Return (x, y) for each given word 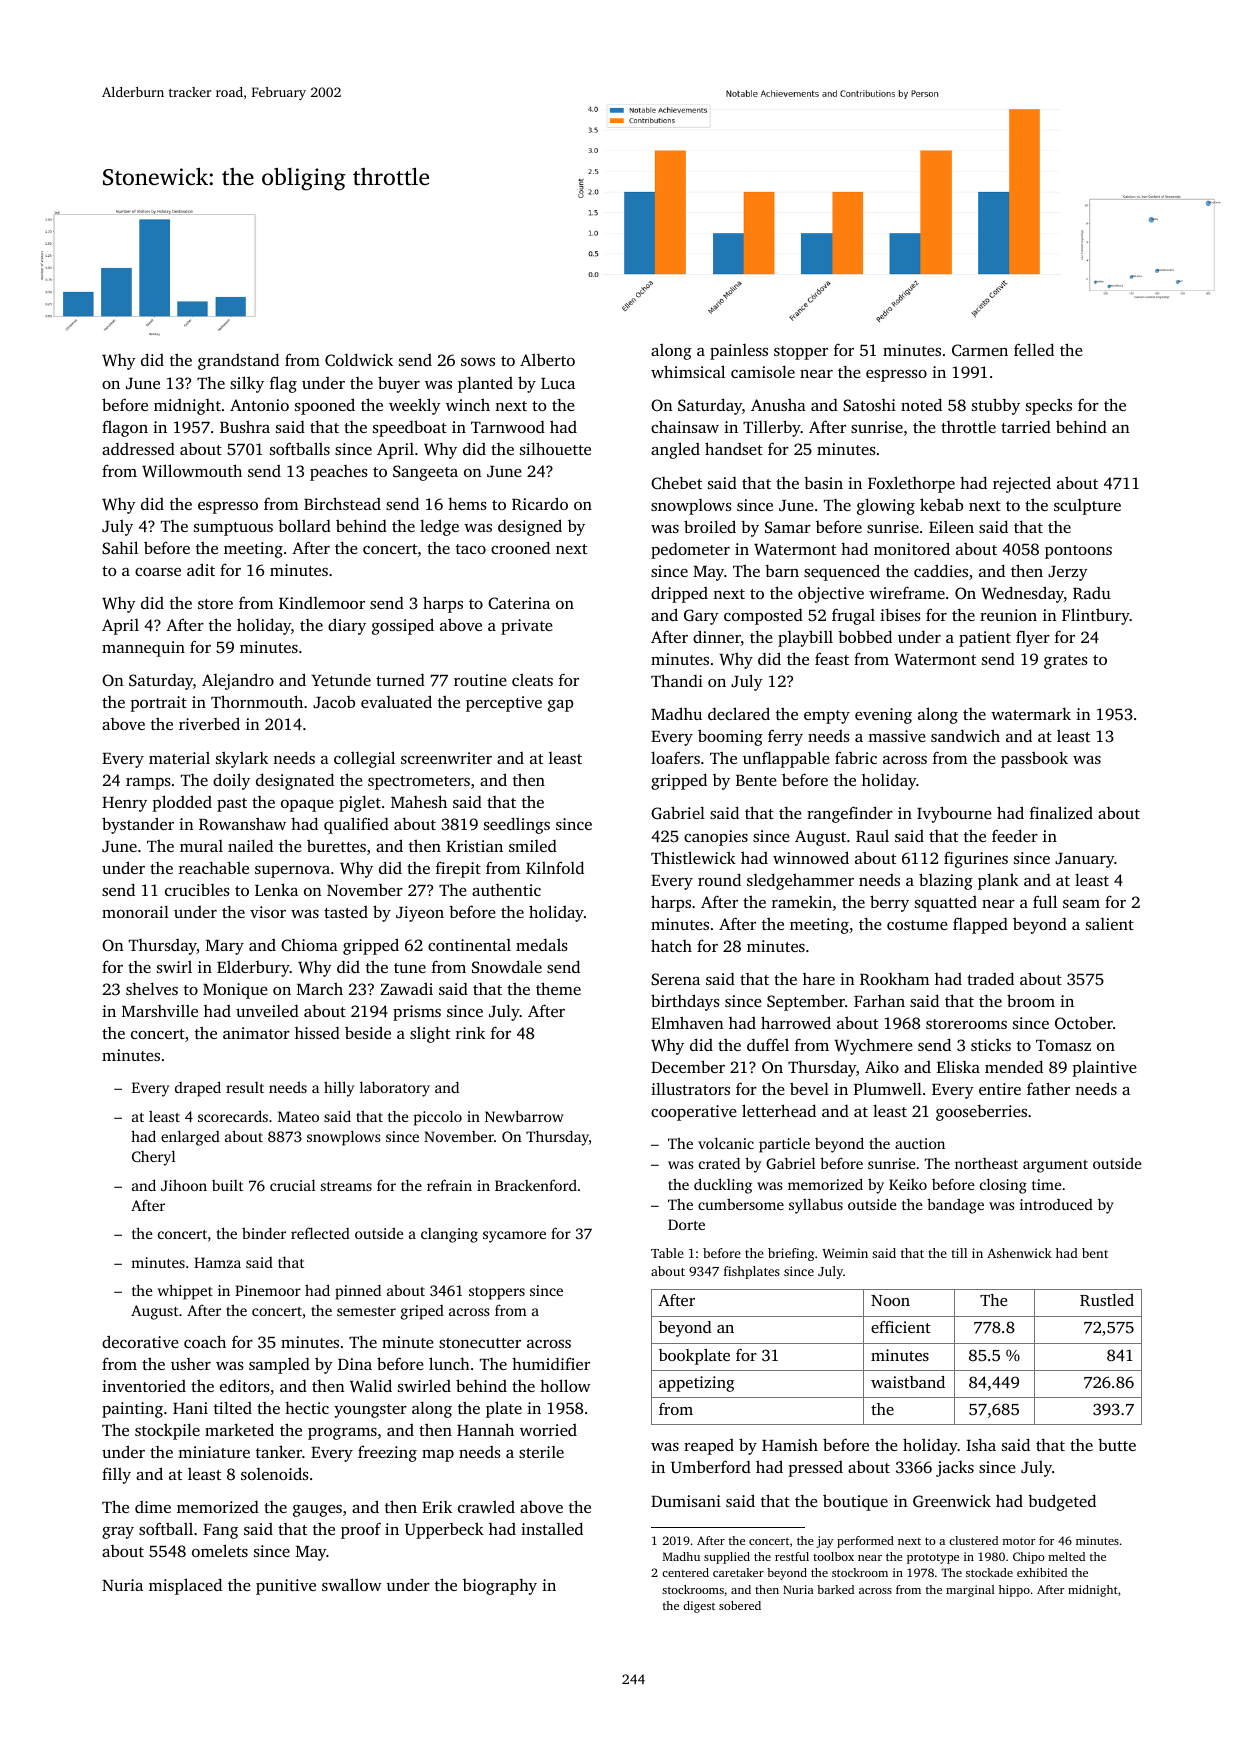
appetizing (697, 1384)
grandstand (238, 361)
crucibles (197, 889)
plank (998, 881)
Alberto (547, 360)
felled (1034, 349)
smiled (533, 846)
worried (548, 1430)
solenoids (275, 1473)
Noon (890, 1300)
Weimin (845, 1253)
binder (264, 1233)
